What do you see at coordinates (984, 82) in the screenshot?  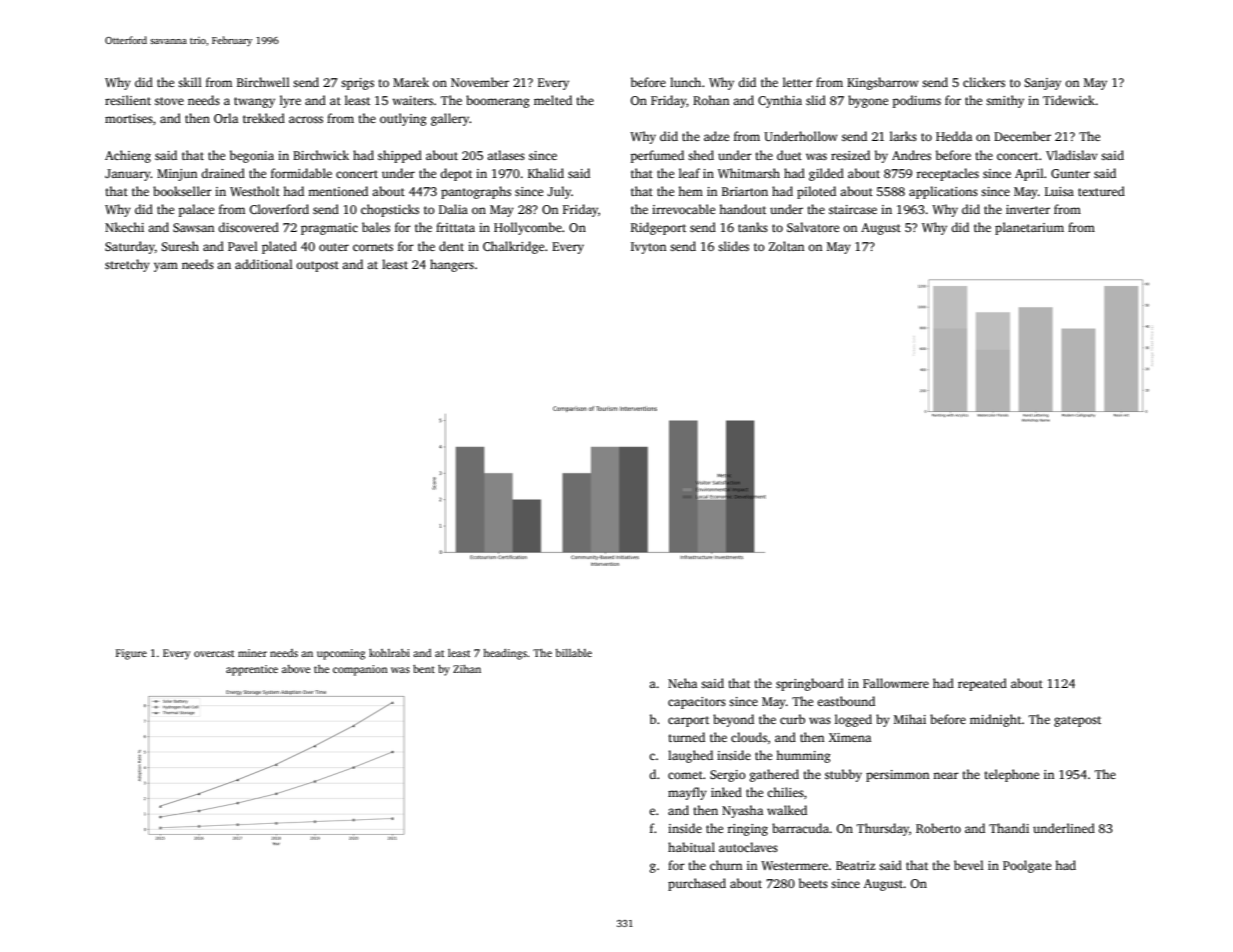 I see `clickers` at bounding box center [984, 82].
